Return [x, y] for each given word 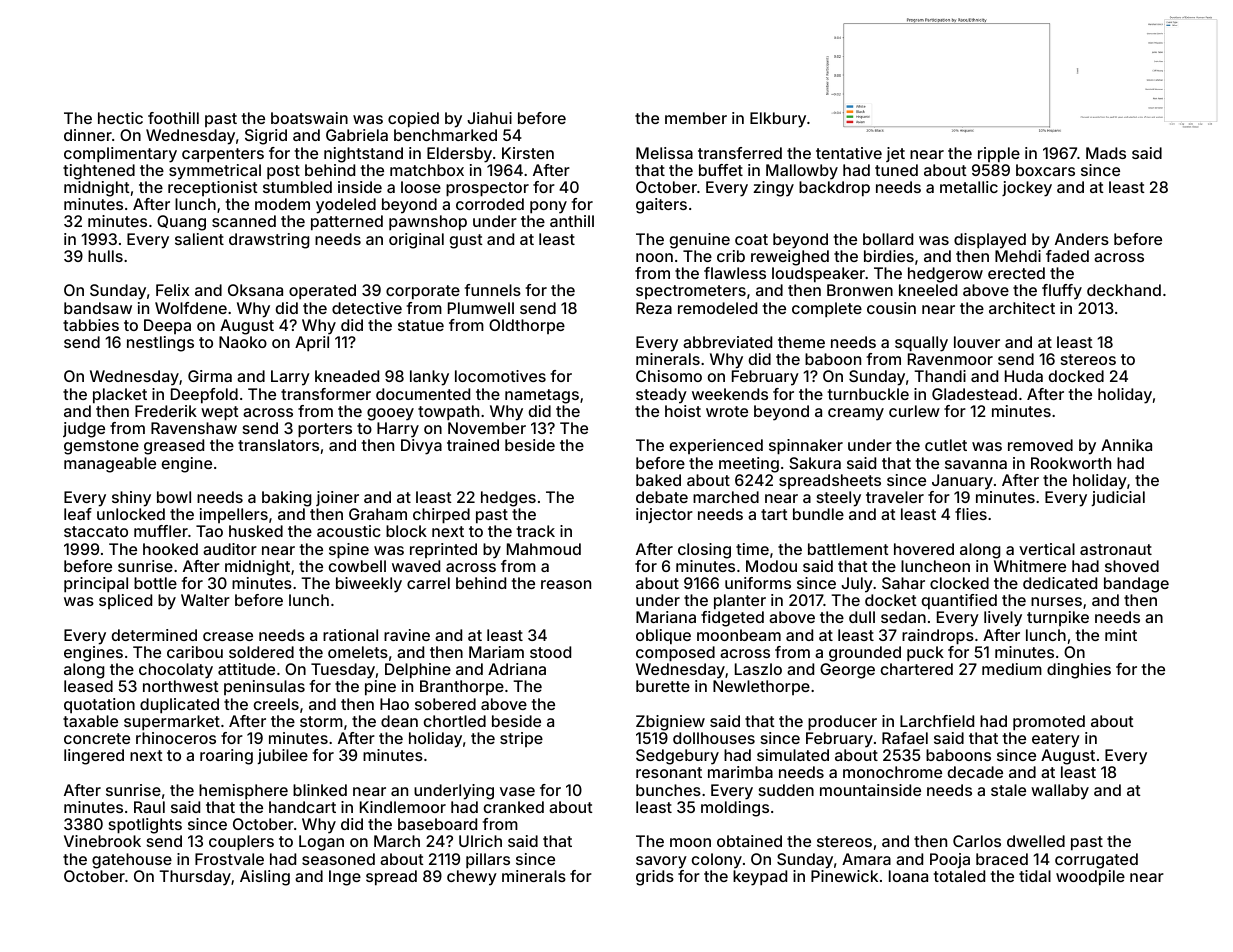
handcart [302, 807]
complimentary [120, 155]
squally [921, 344]
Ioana [908, 876]
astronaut [1116, 549]
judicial [1118, 498]
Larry [290, 378]
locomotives [500, 376]
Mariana [666, 617]
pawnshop [428, 223]
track [536, 531]
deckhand [1124, 290]
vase [517, 791]
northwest [181, 686]
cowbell [357, 566]
